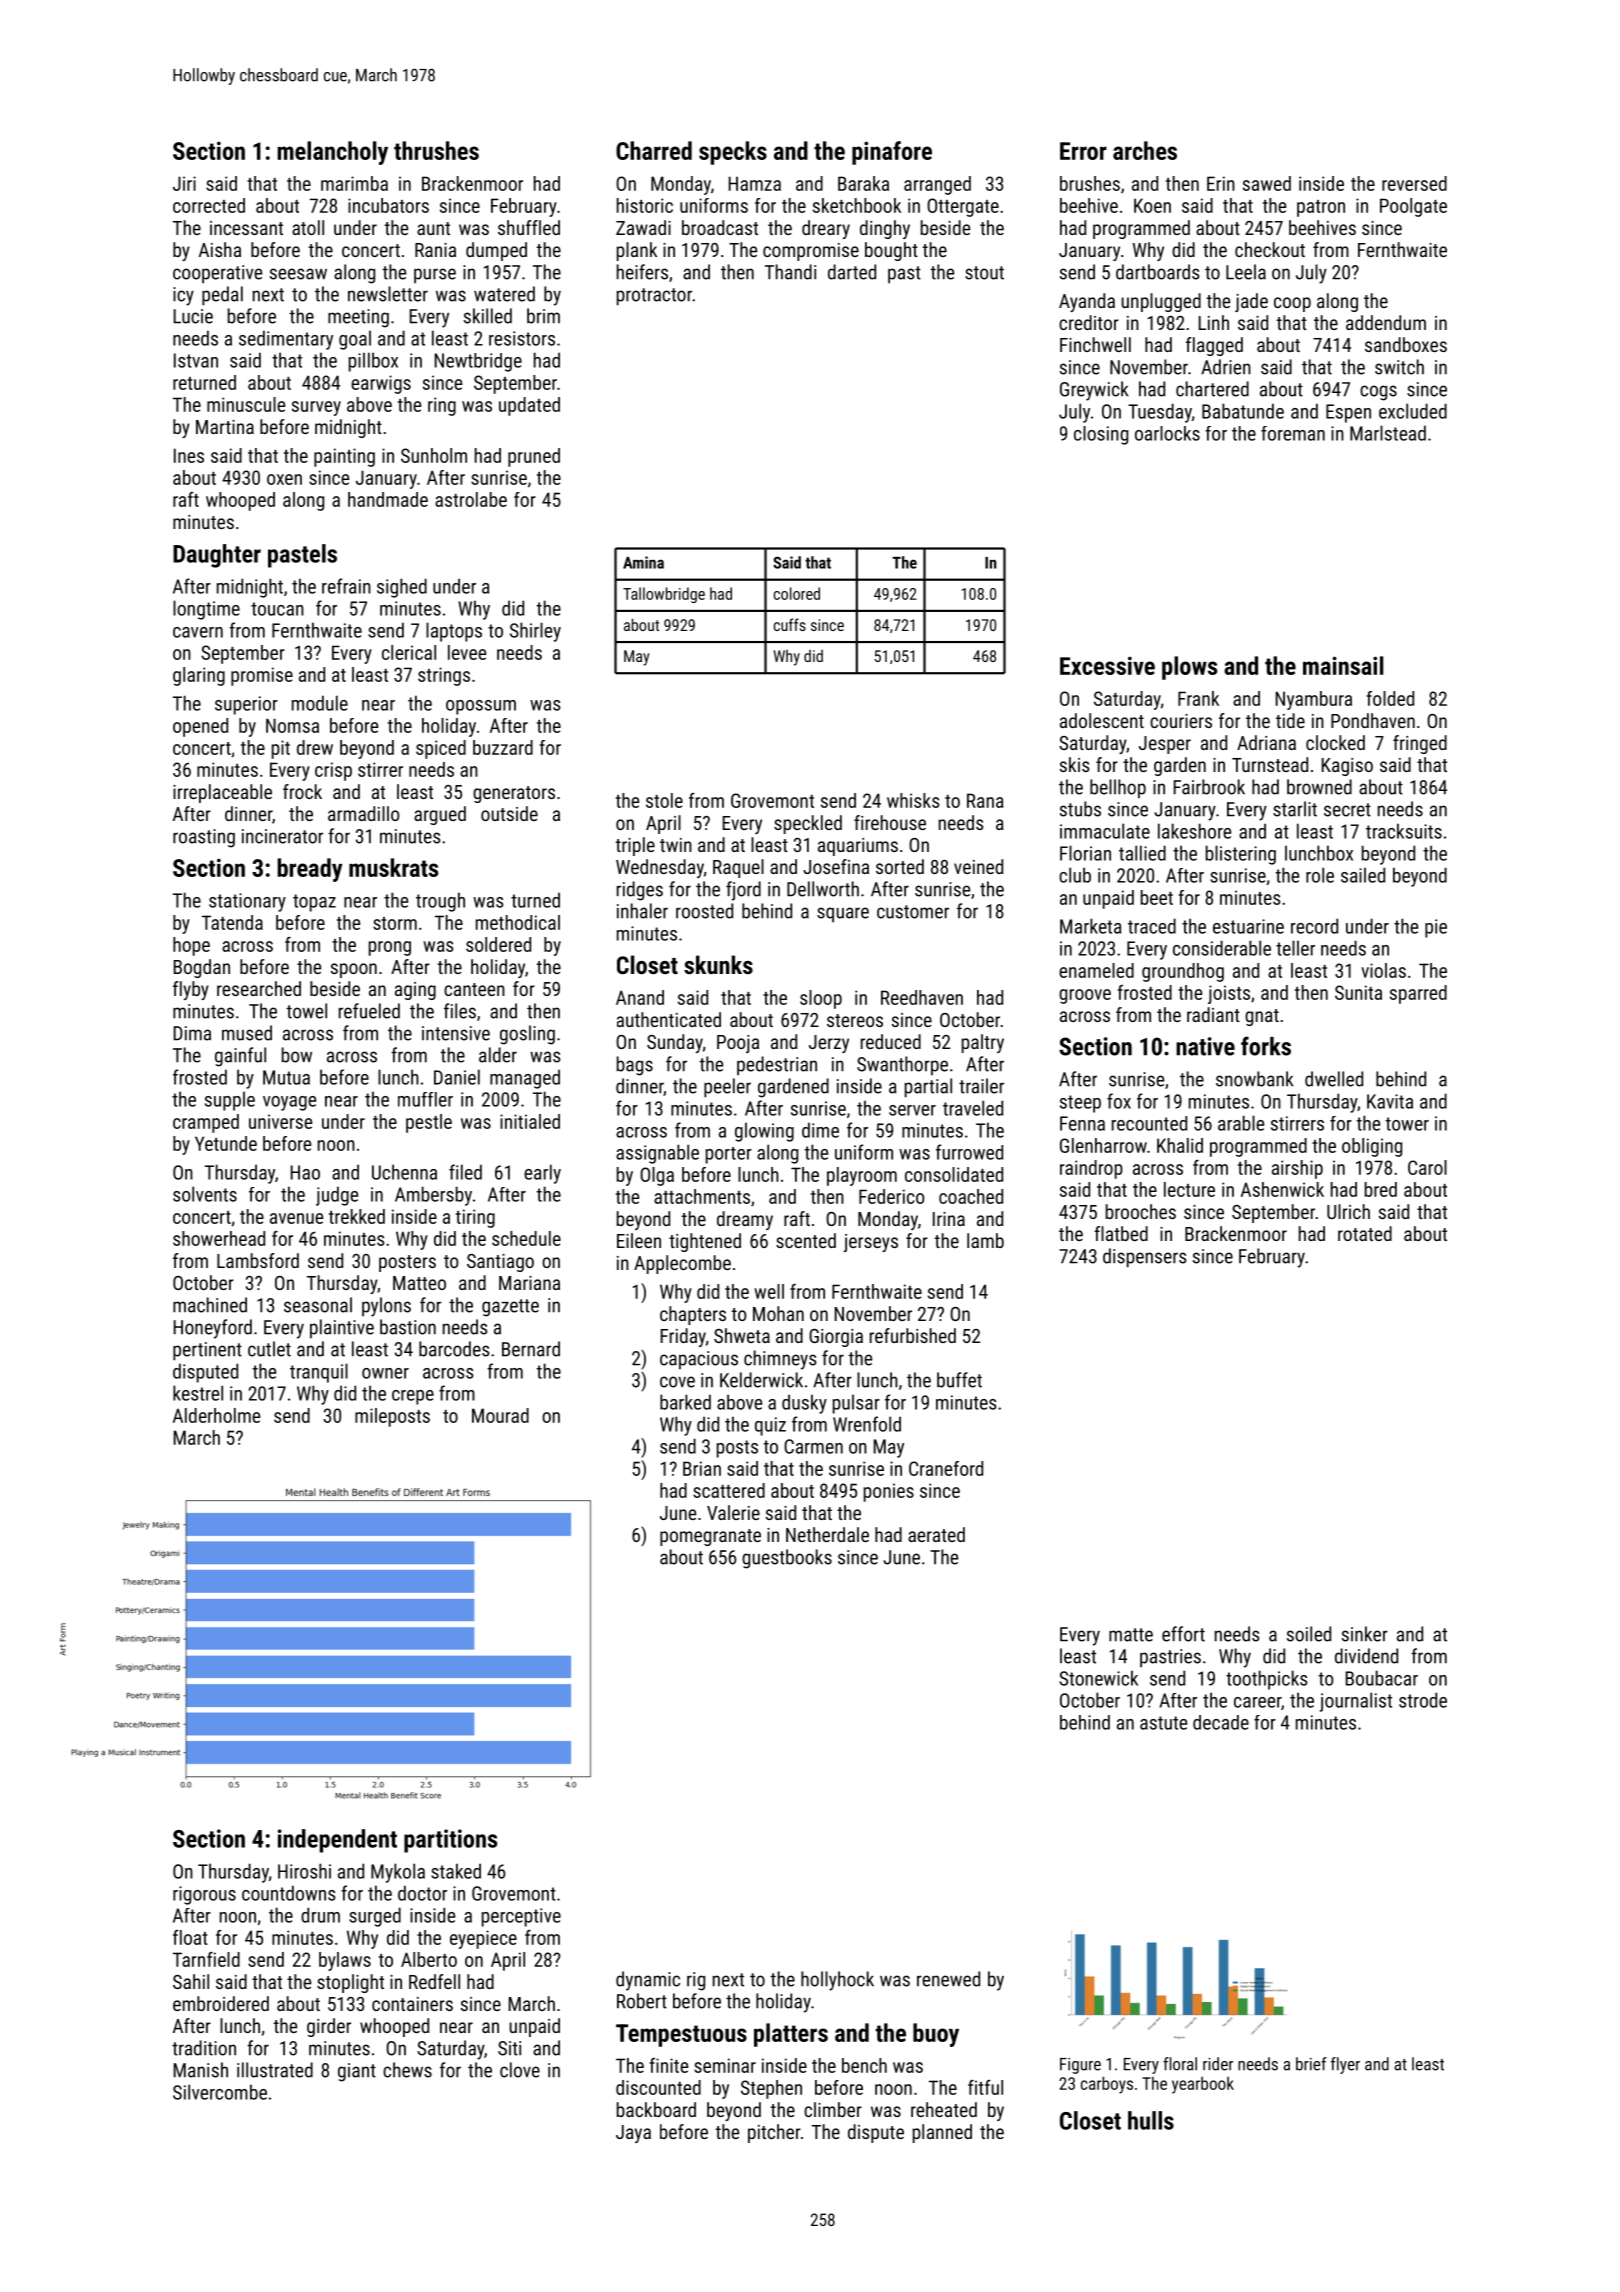 This image has height=2292, width=1620. Describe the element at coordinates (733, 153) in the image. I see `specks` at that location.
